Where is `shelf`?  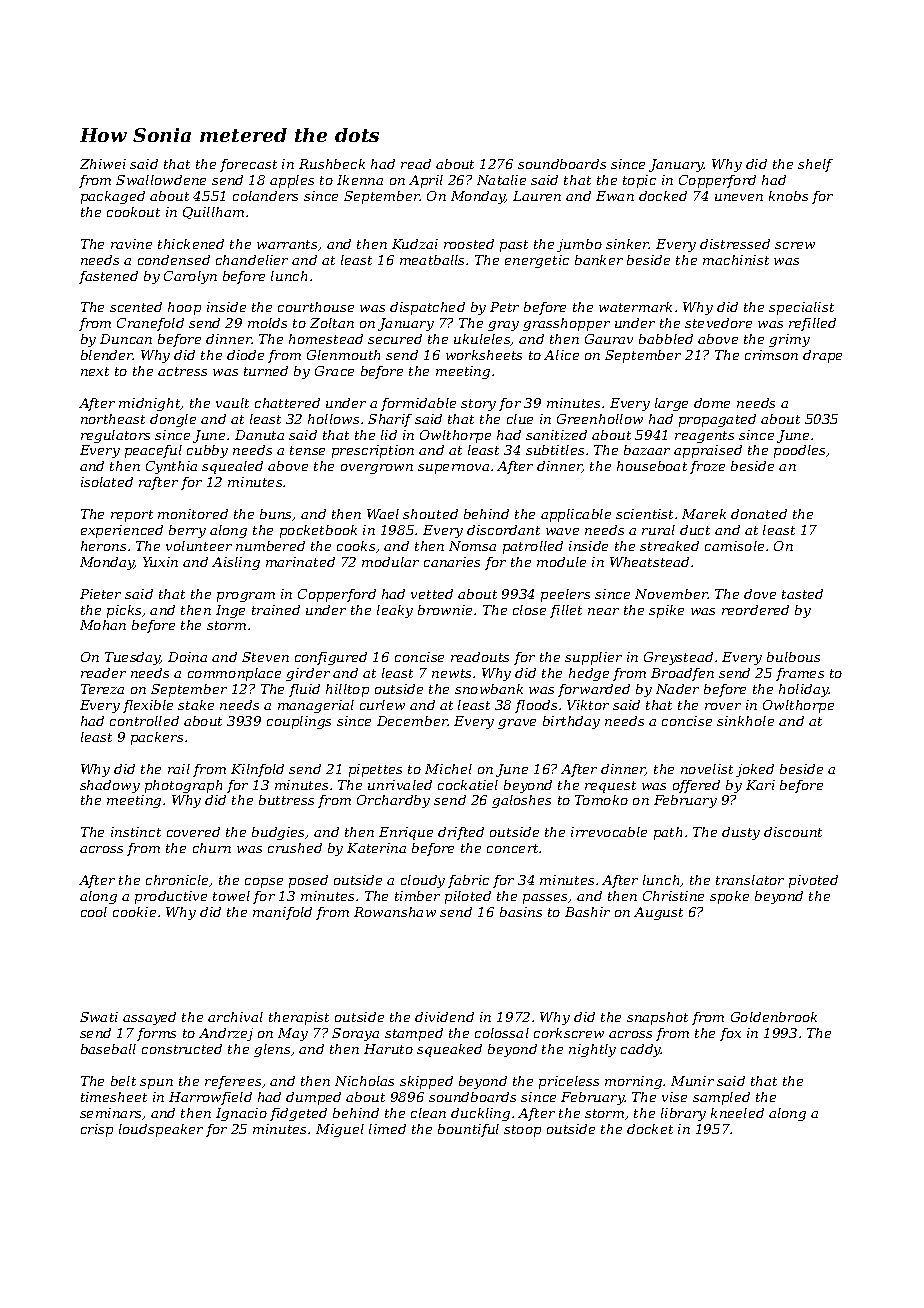
shelf is located at coordinates (815, 165).
